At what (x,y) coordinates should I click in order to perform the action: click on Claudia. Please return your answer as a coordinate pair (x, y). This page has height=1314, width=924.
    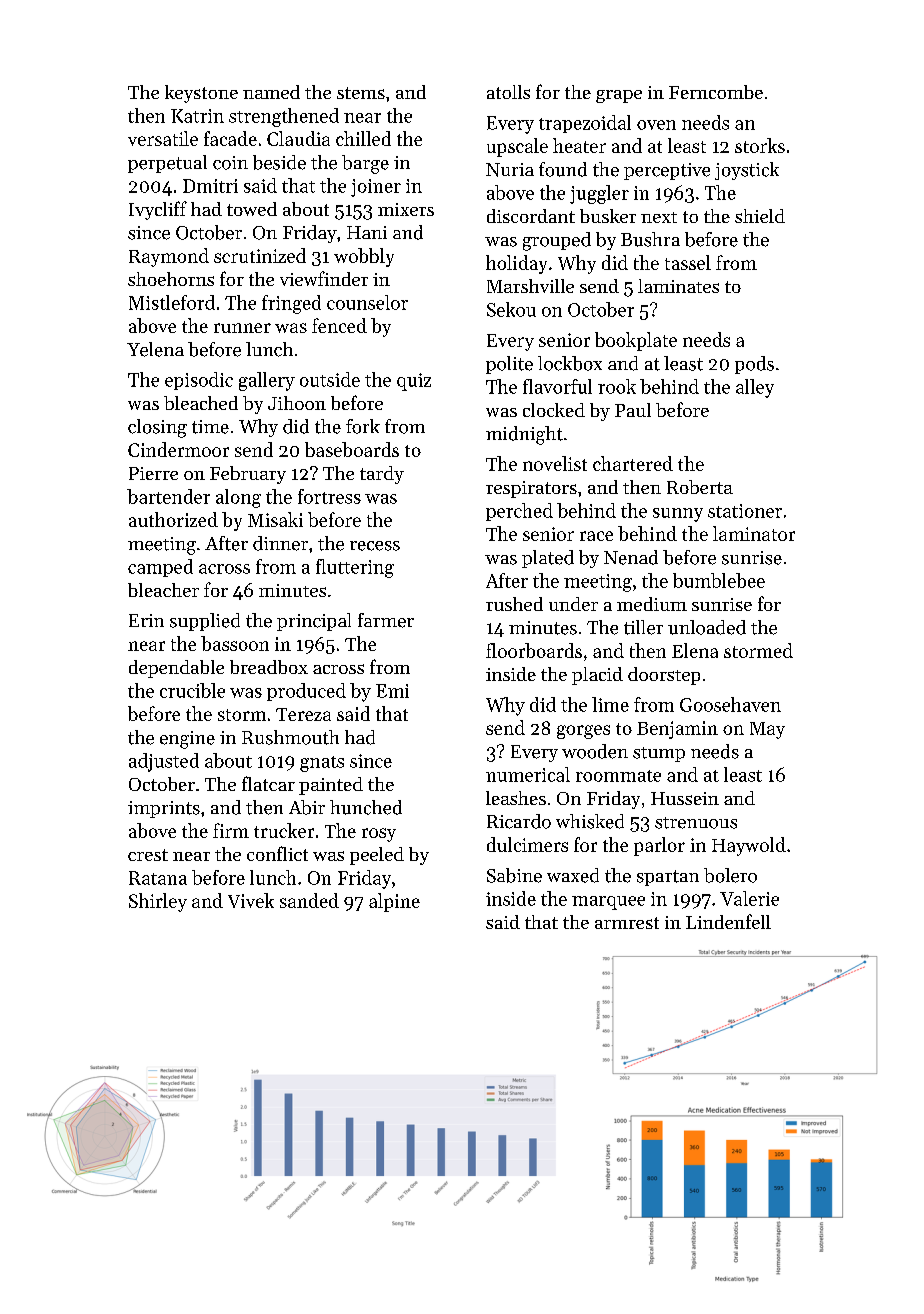
    Looking at the image, I should click on (298, 138).
